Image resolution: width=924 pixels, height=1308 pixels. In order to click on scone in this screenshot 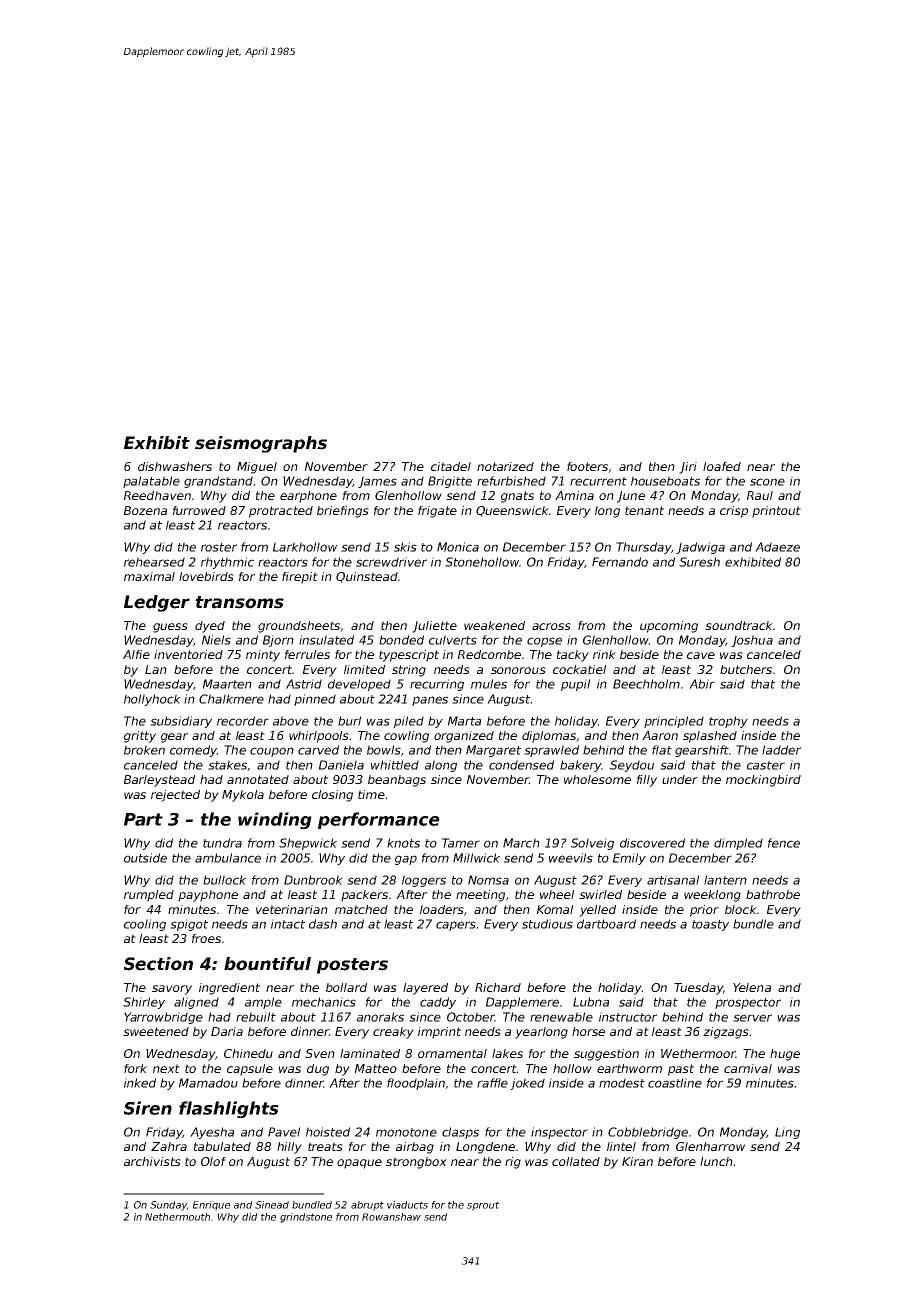, I will do `click(767, 482)`.
